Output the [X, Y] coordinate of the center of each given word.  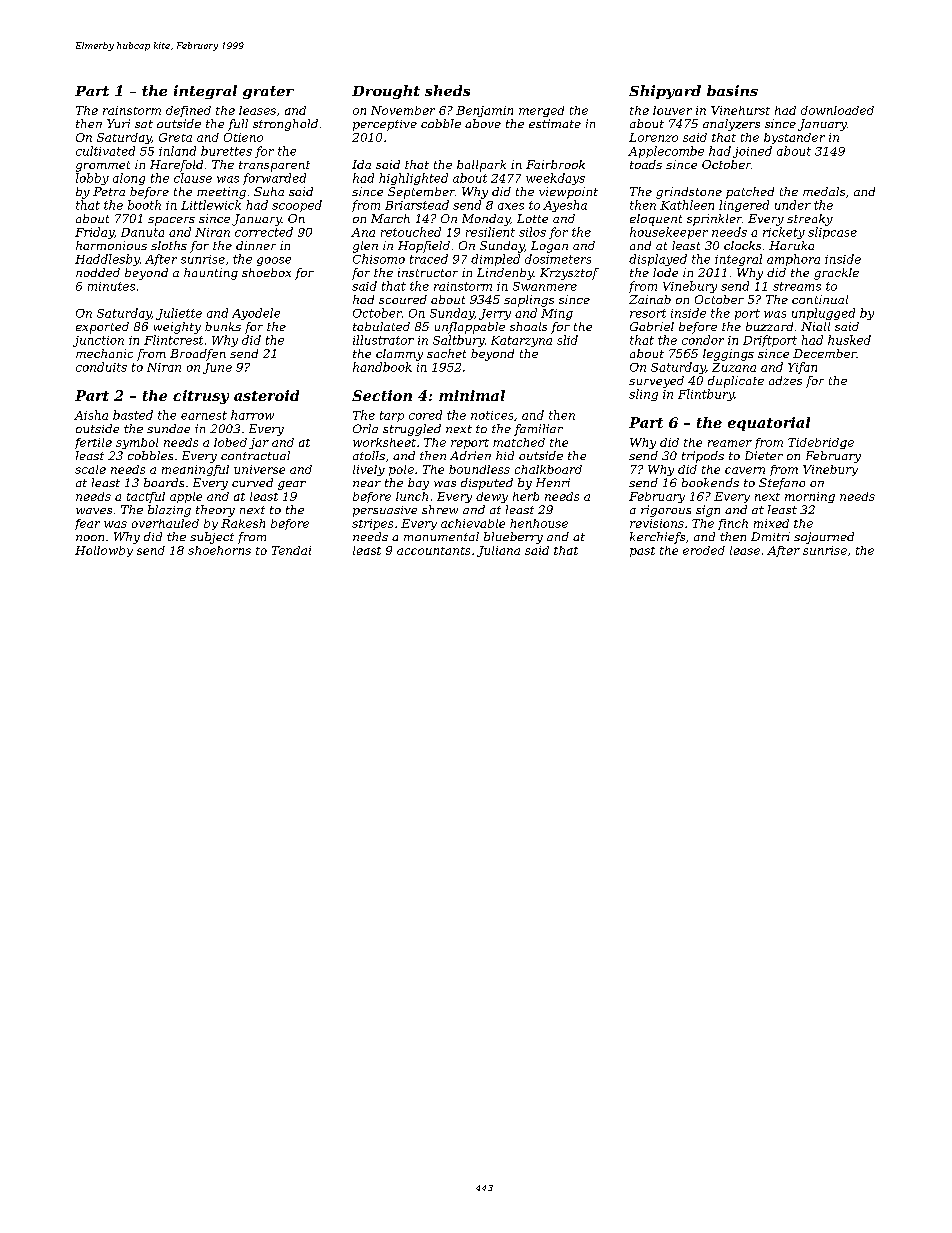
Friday [94, 233]
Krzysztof [569, 274]
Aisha [91, 415]
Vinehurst [740, 110]
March [390, 218]
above [483, 123]
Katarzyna [521, 341]
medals [824, 191]
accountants [433, 551]
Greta [175, 137]
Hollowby [104, 551]
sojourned [824, 538]
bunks [223, 326]
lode [665, 272]
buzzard [769, 326]
